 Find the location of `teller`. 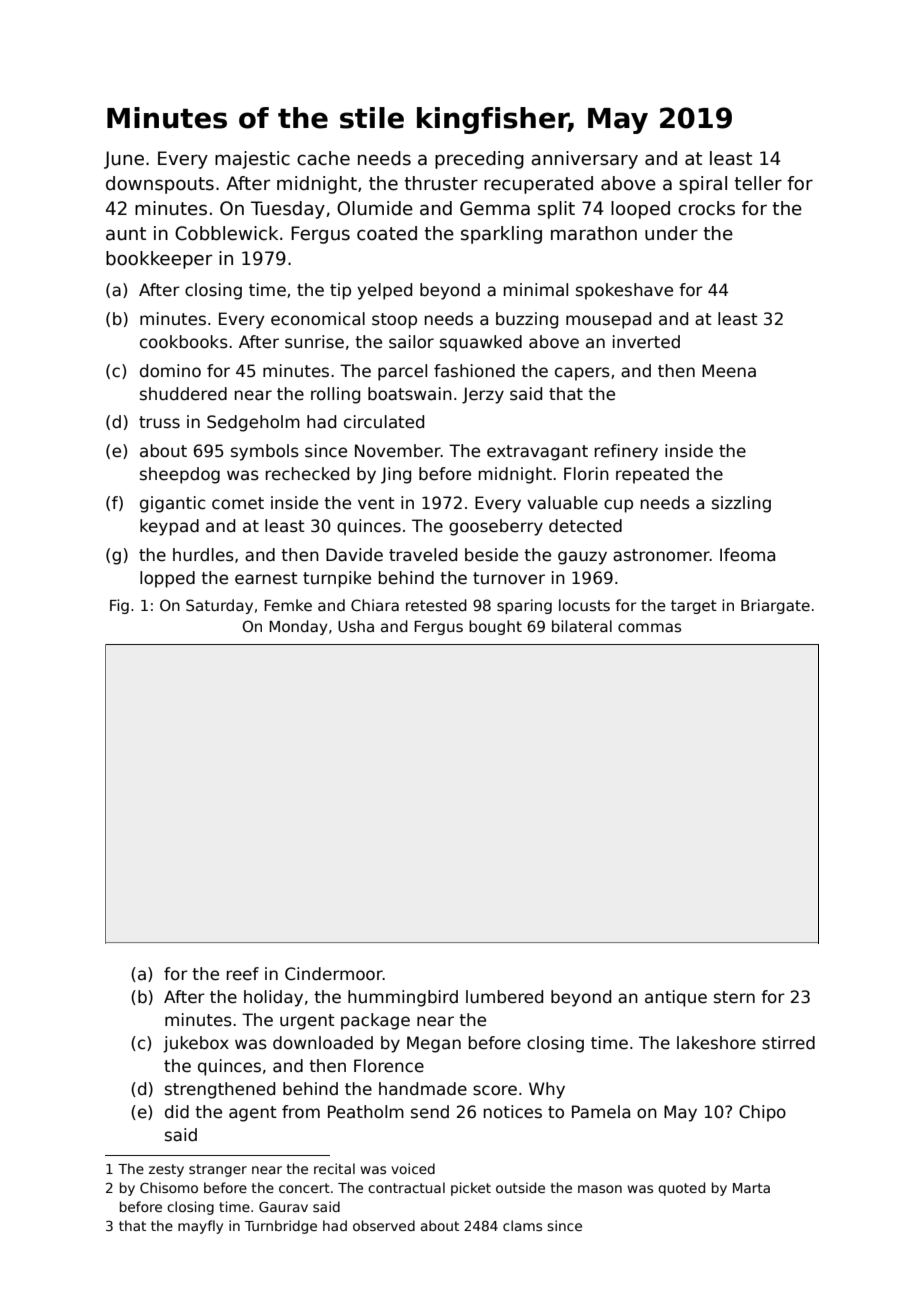

teller is located at coordinates (758, 183).
